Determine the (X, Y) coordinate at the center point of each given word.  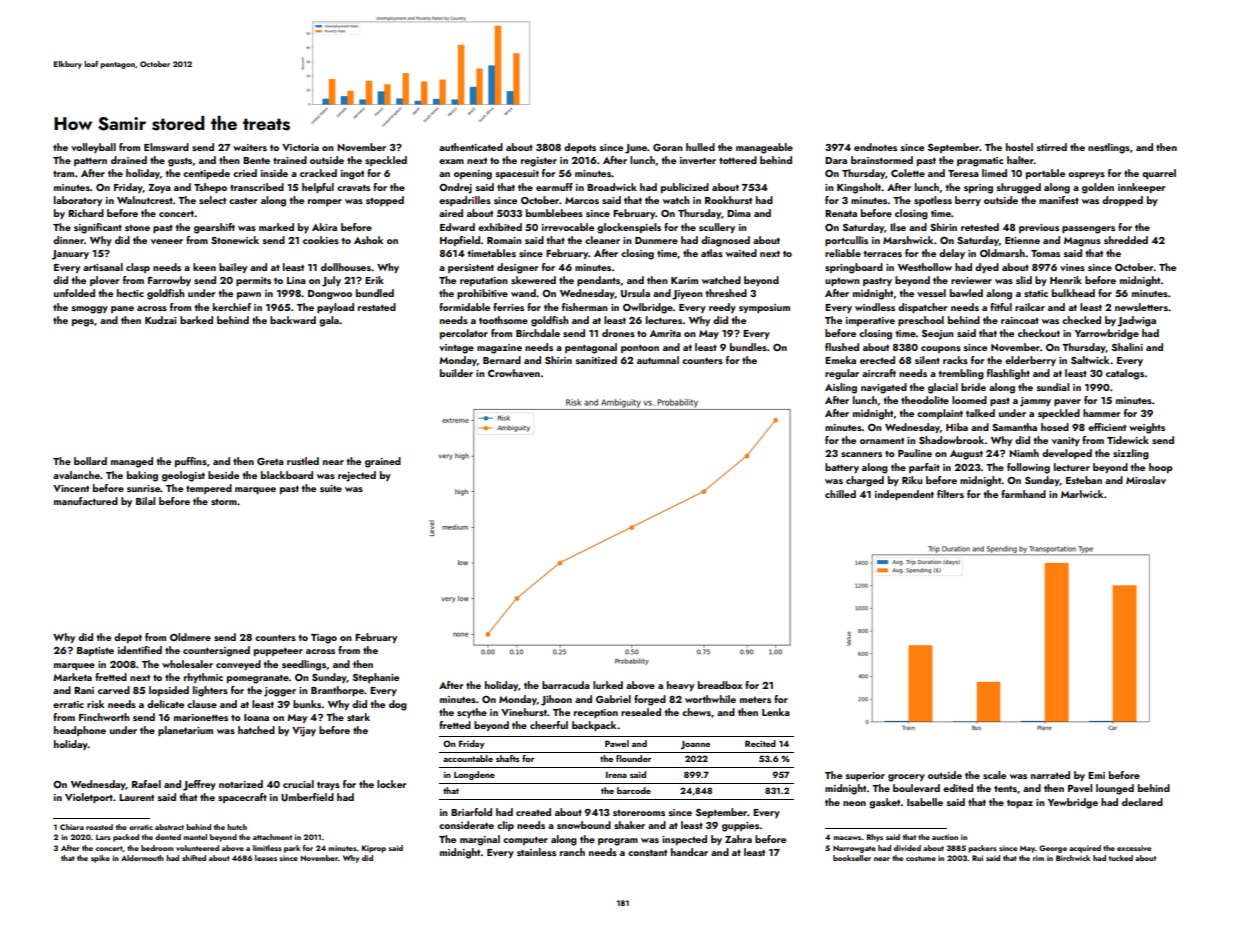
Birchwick (1073, 858)
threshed (726, 293)
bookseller (852, 858)
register (539, 162)
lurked (608, 685)
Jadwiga (1136, 321)
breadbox (720, 685)
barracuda (566, 685)
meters (755, 700)
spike (100, 859)
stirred (1052, 147)
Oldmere (190, 637)
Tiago (324, 639)
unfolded (74, 293)
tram (63, 174)
